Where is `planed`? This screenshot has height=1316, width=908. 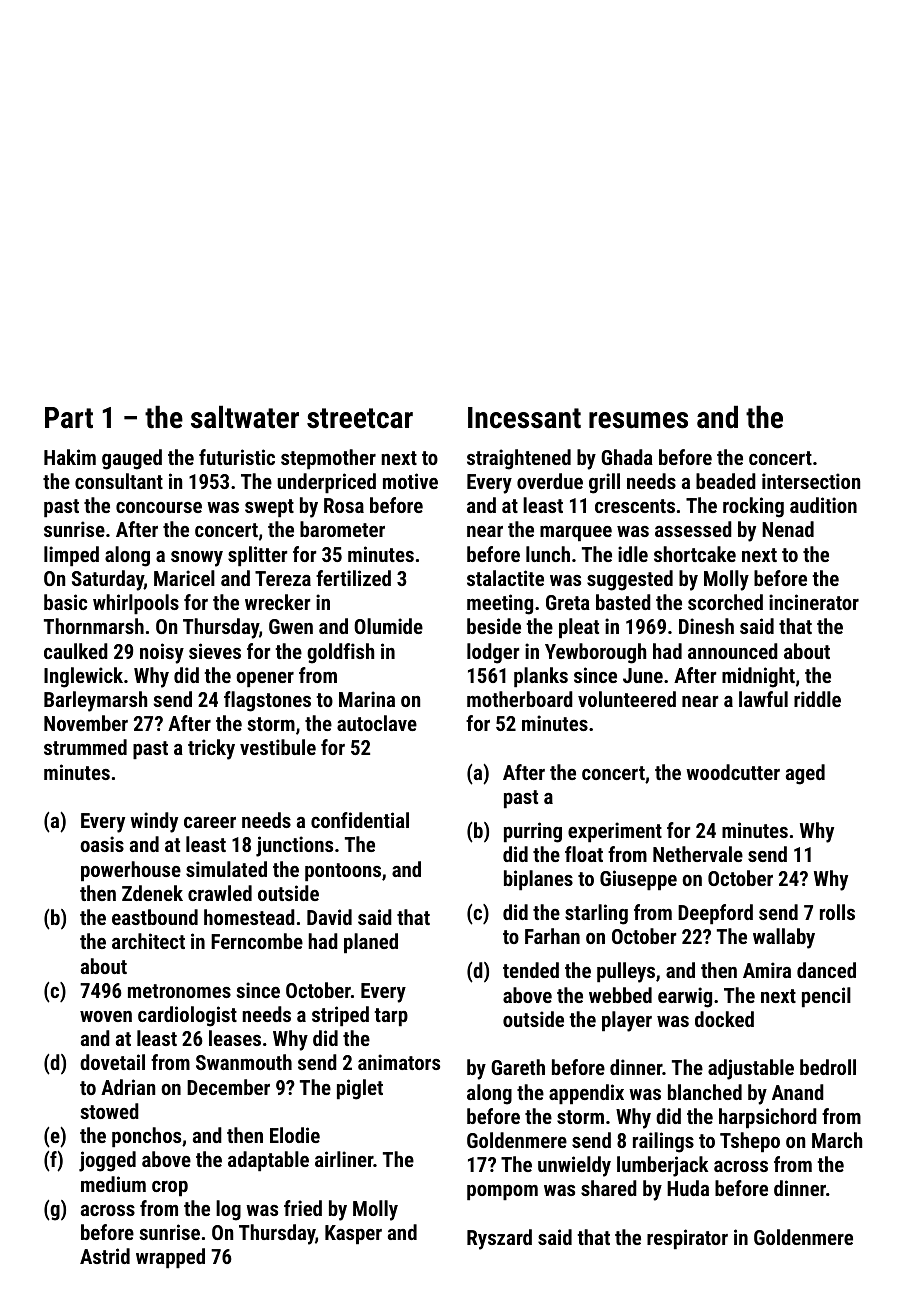
planed is located at coordinates (371, 943).
